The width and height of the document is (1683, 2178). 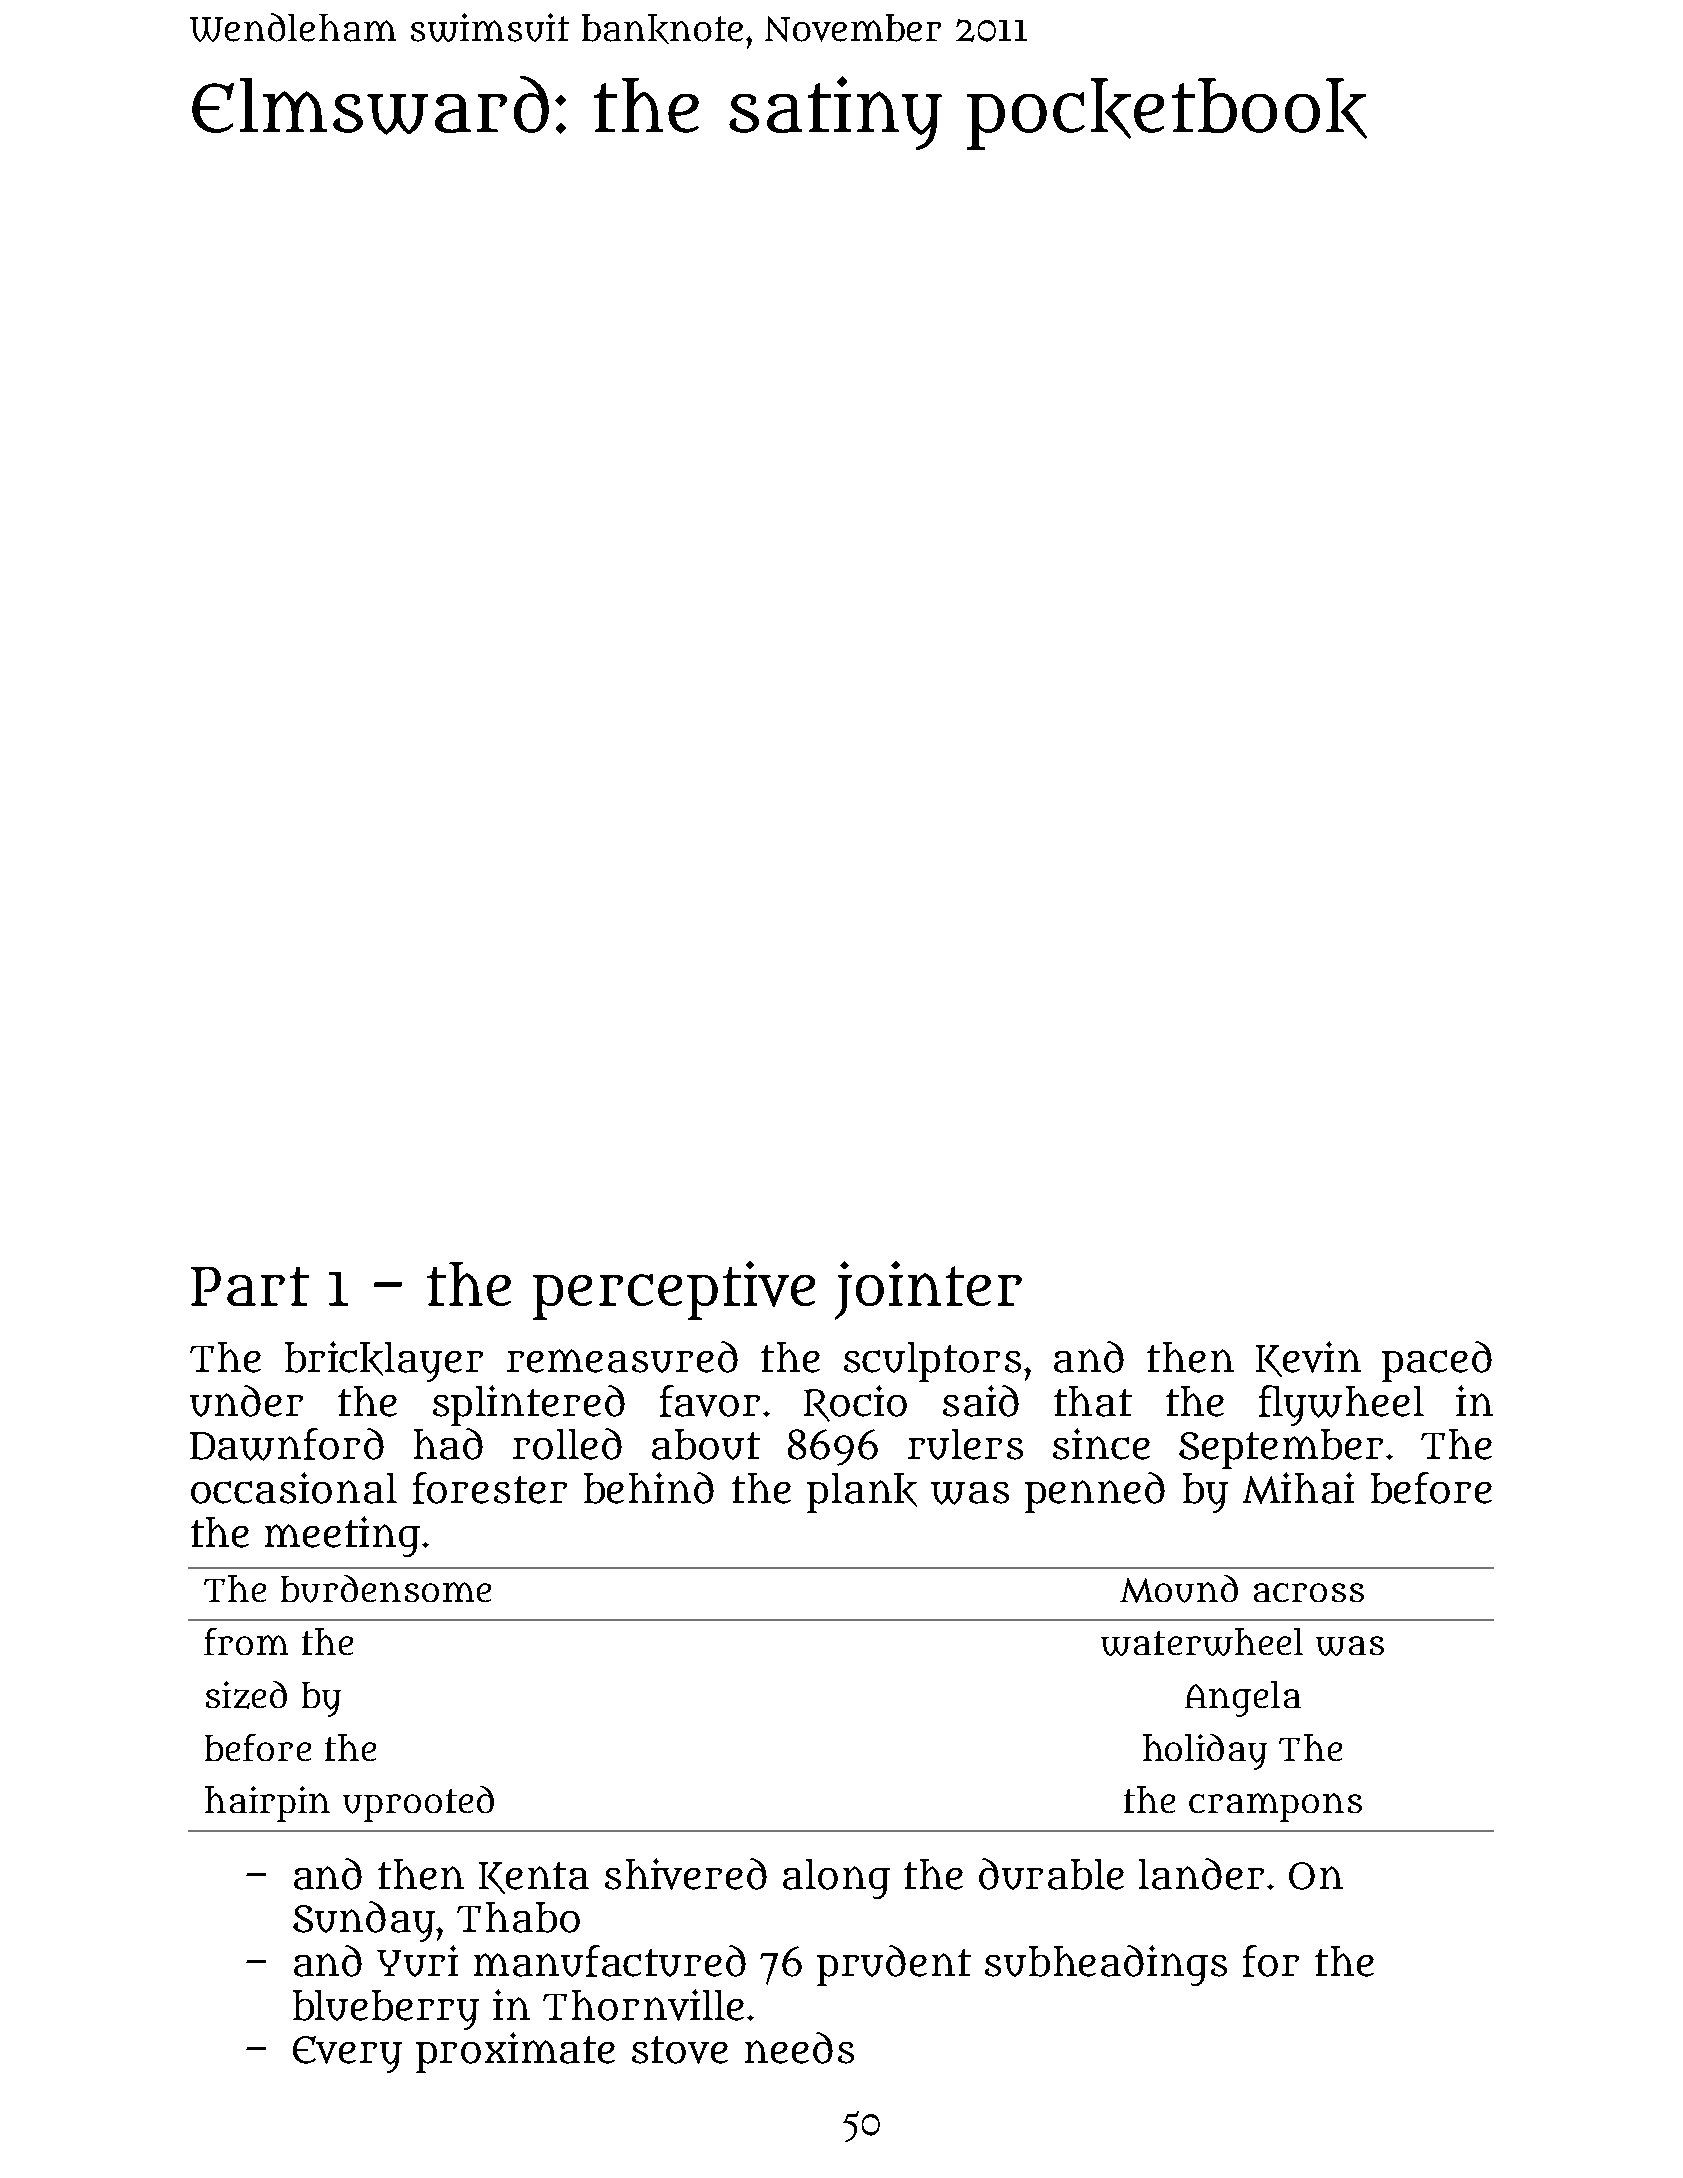 What do you see at coordinates (894, 1965) in the document?
I see `prudent` at bounding box center [894, 1965].
